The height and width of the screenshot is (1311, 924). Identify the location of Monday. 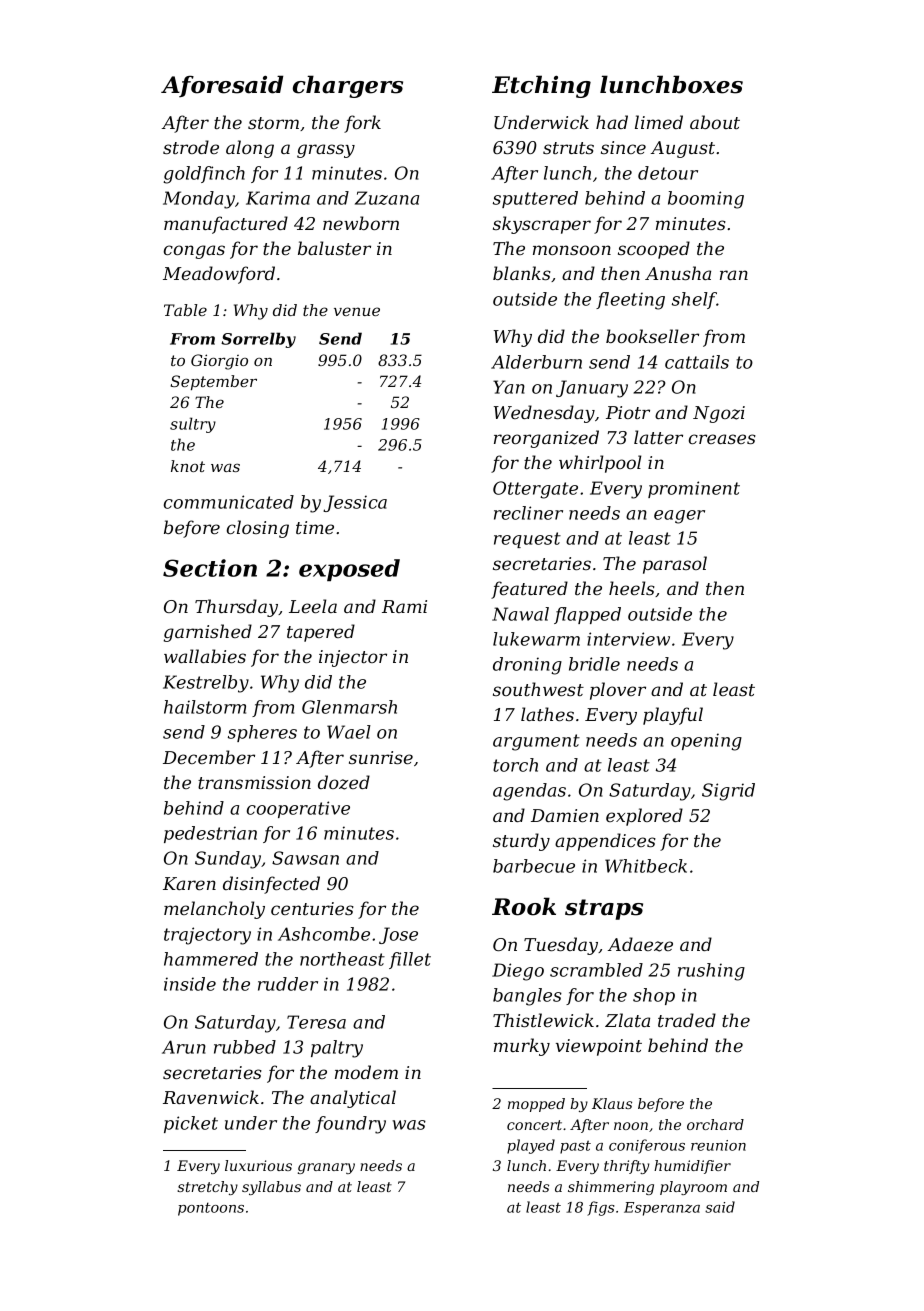
(199, 200).
